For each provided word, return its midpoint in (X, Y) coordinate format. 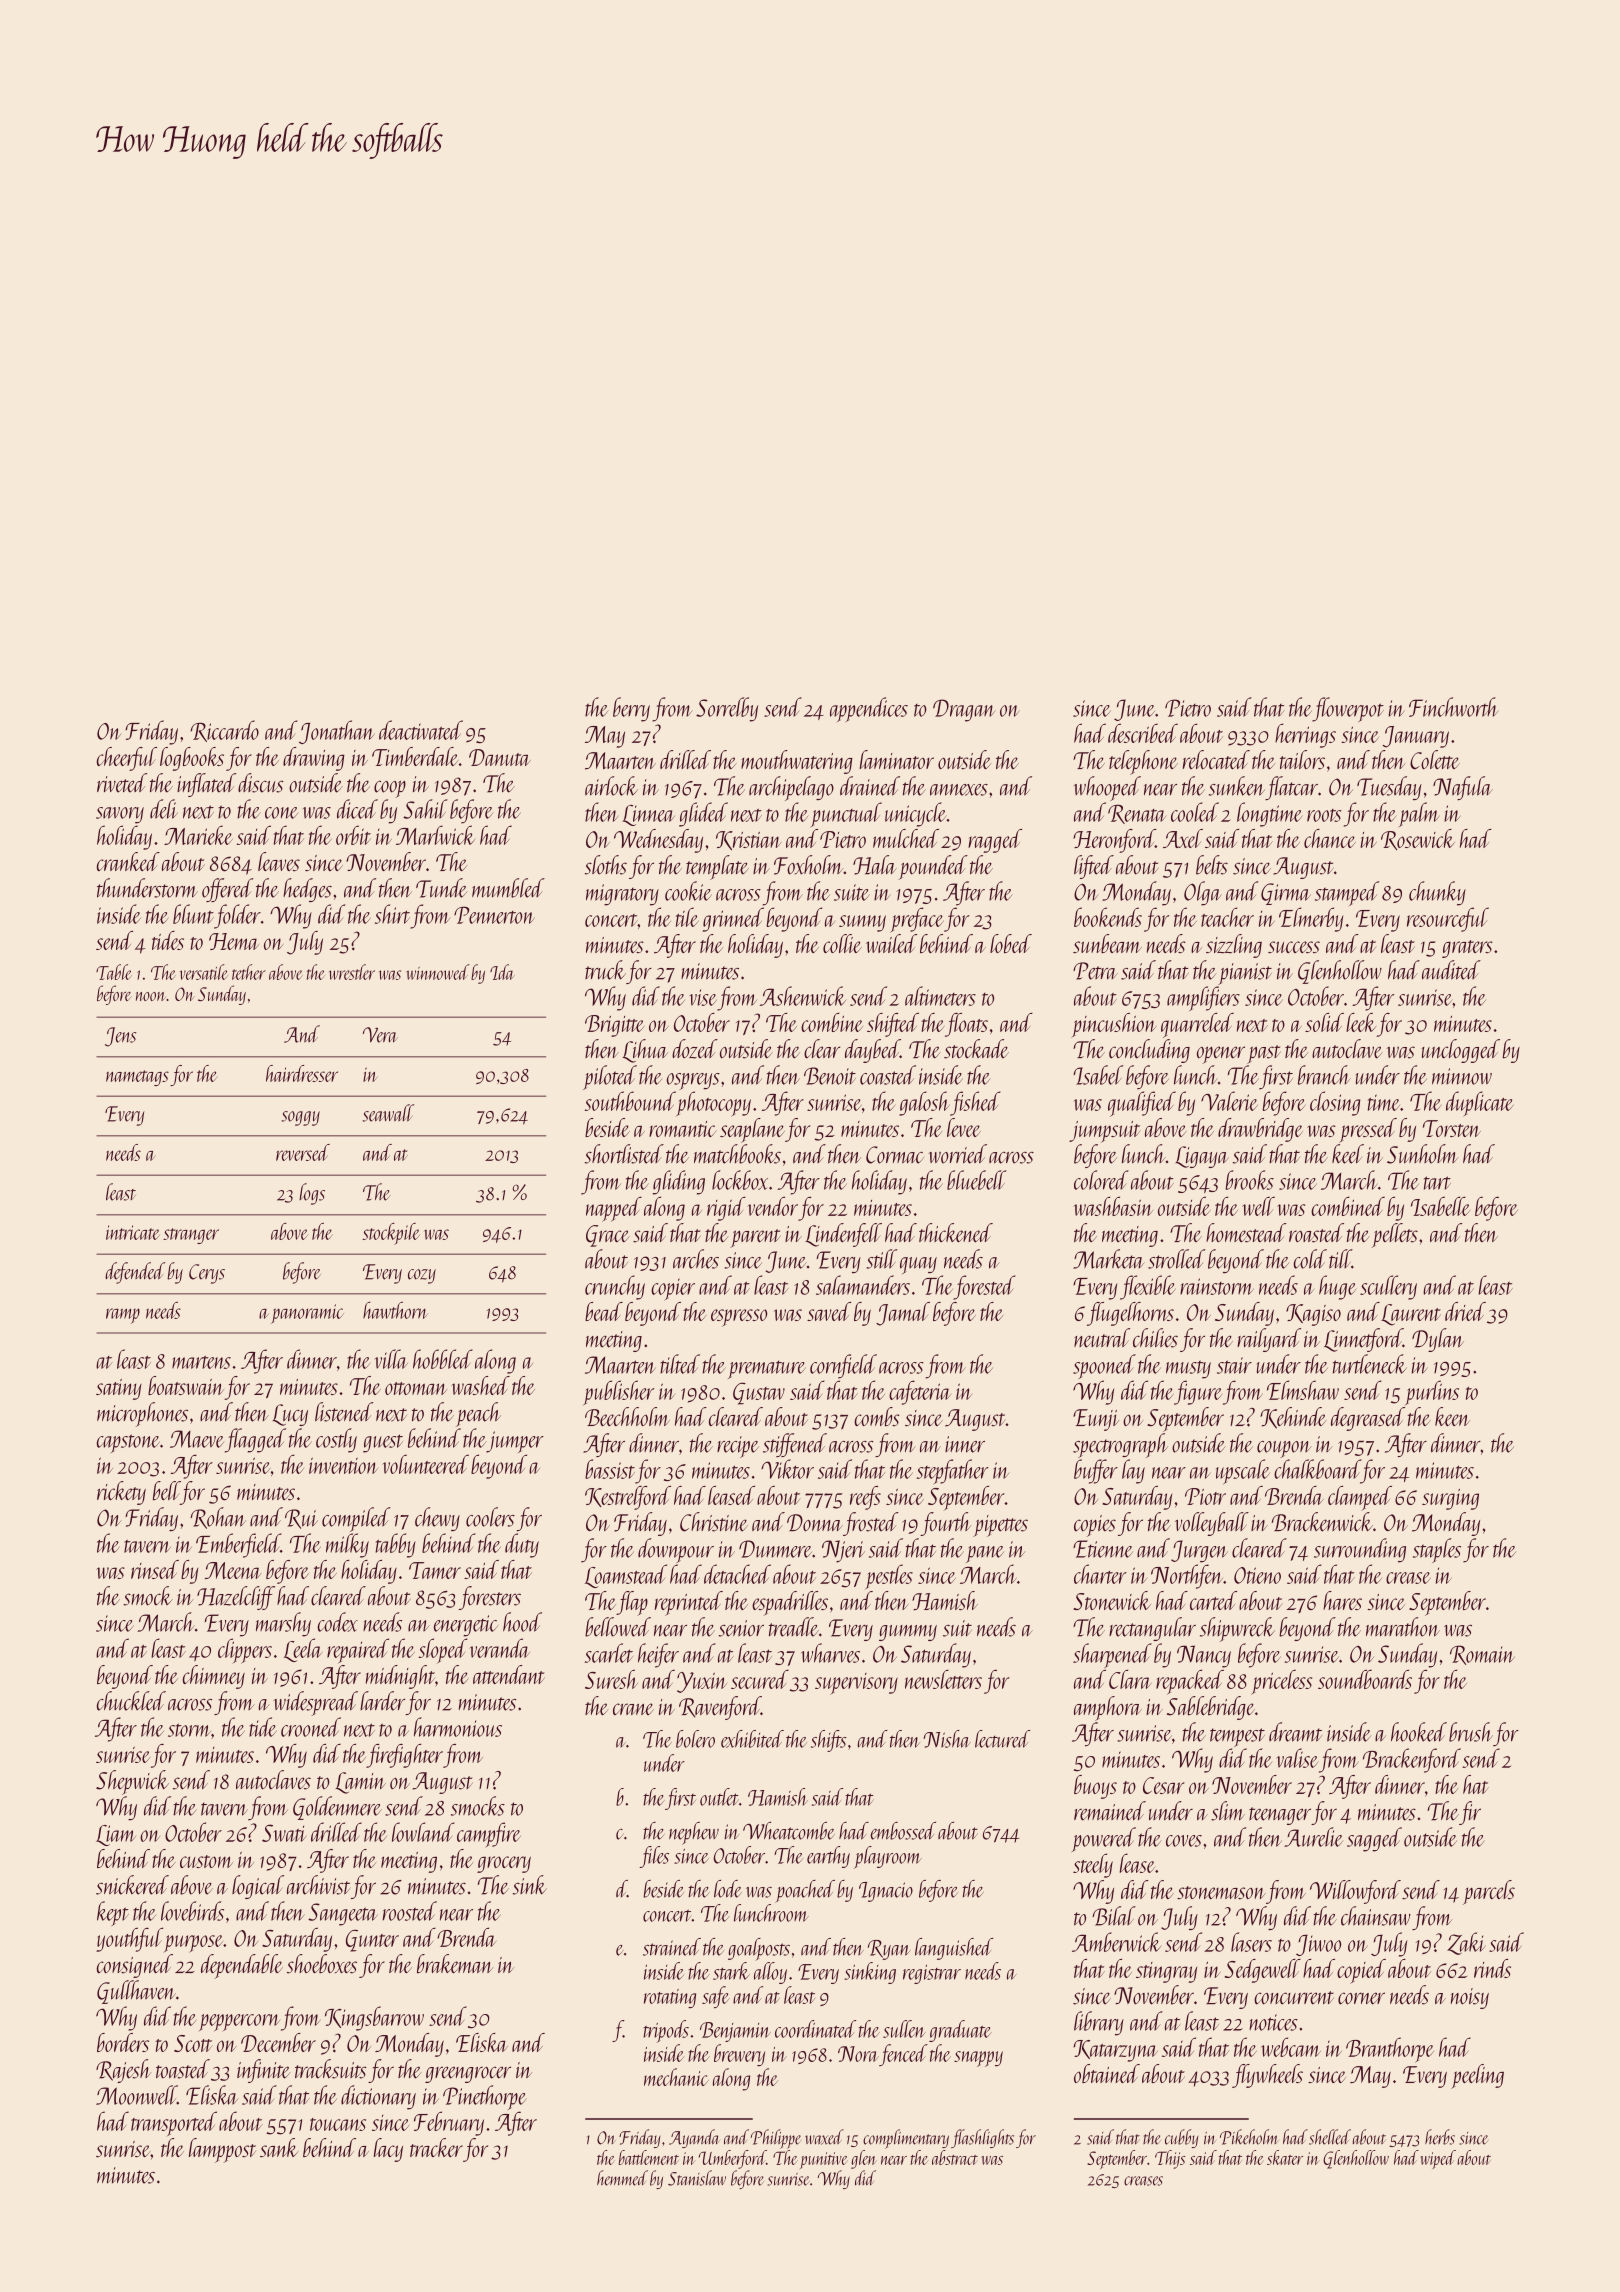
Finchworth (1454, 707)
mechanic (676, 2077)
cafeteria (920, 1392)
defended (135, 1273)
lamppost (222, 2150)
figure (1198, 1392)
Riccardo (225, 731)
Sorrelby (727, 709)
